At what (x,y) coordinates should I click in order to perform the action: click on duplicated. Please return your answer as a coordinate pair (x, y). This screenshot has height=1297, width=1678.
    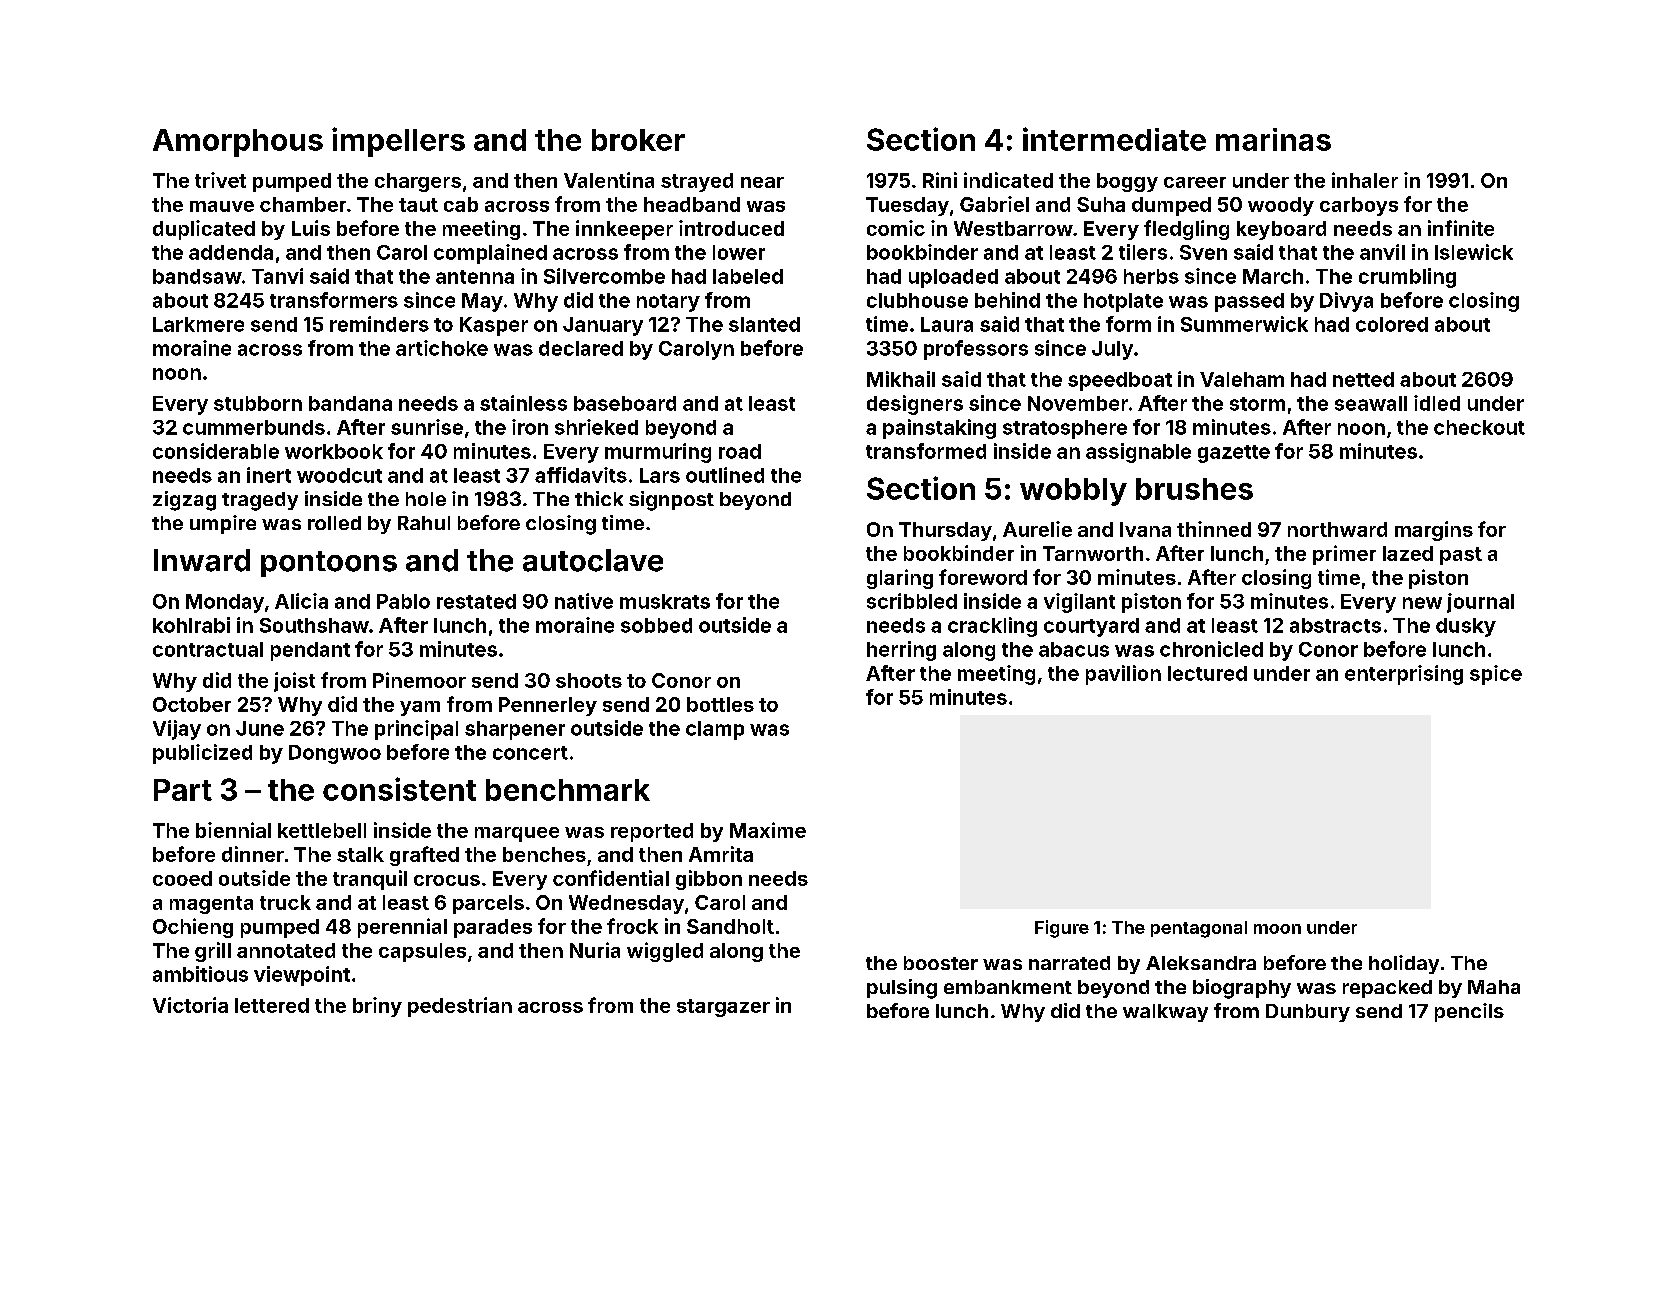
    Looking at the image, I should click on (204, 230).
